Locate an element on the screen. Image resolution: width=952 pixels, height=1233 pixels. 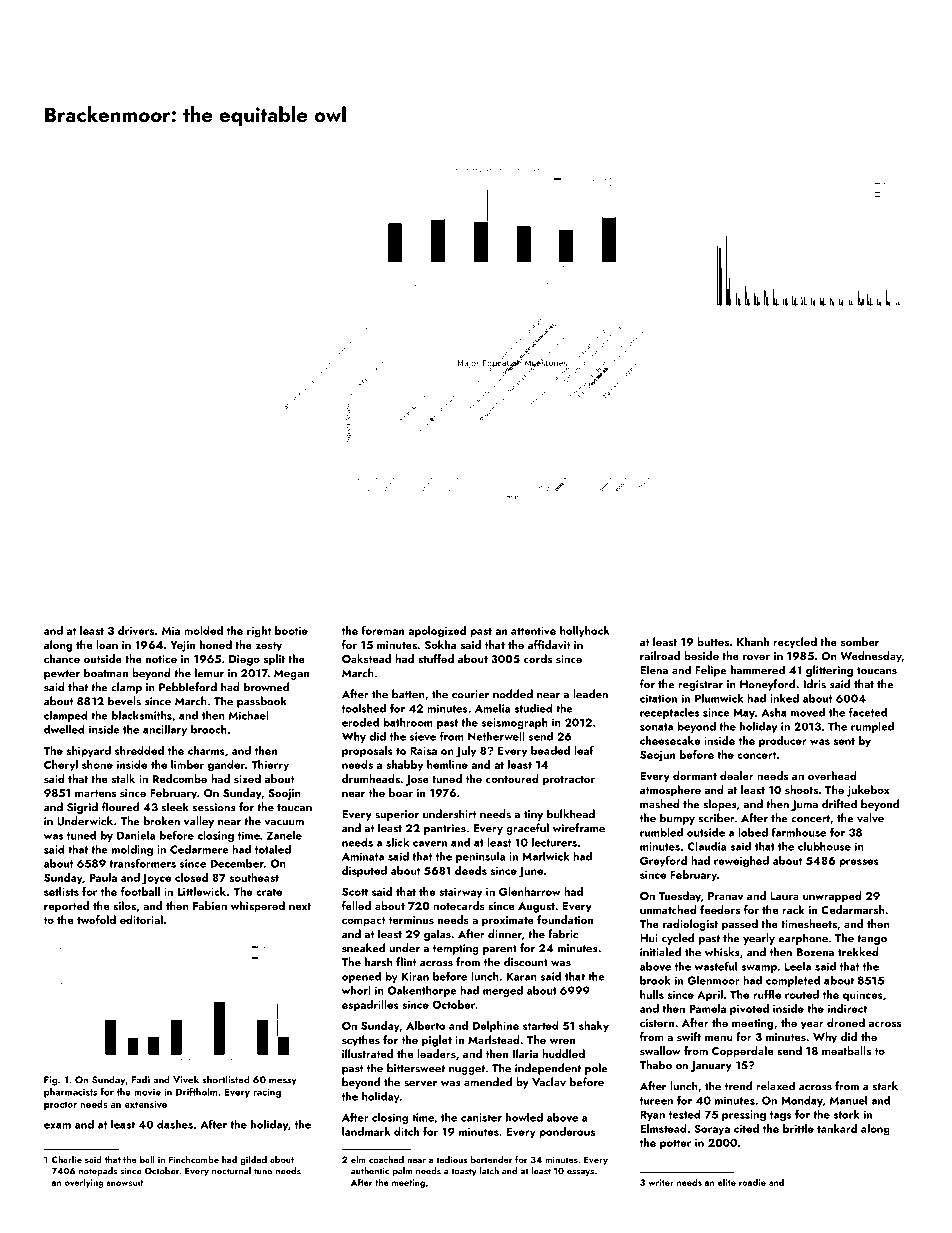
Glenharrow is located at coordinates (529, 891).
